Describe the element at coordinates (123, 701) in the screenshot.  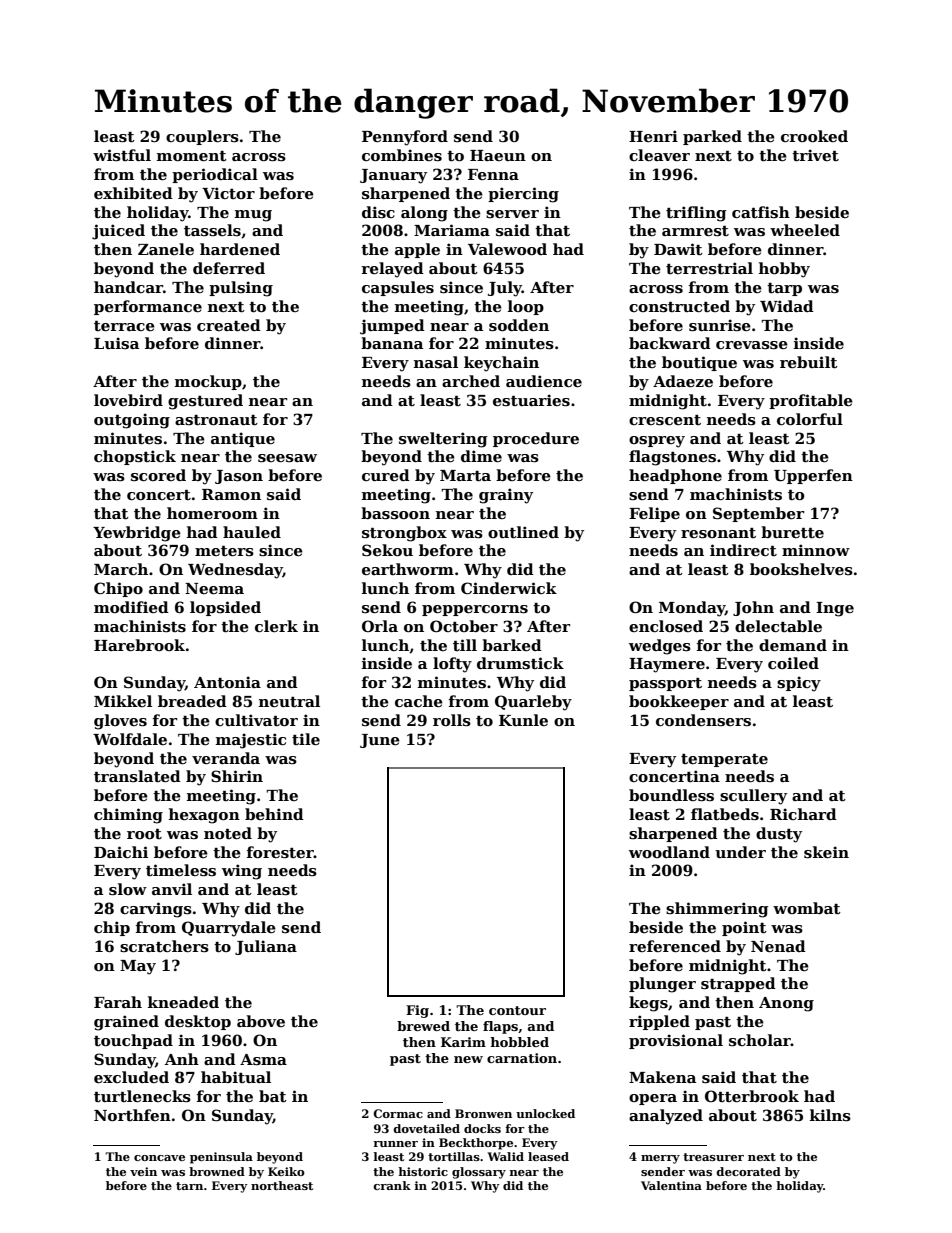
I see `Mikkel` at that location.
